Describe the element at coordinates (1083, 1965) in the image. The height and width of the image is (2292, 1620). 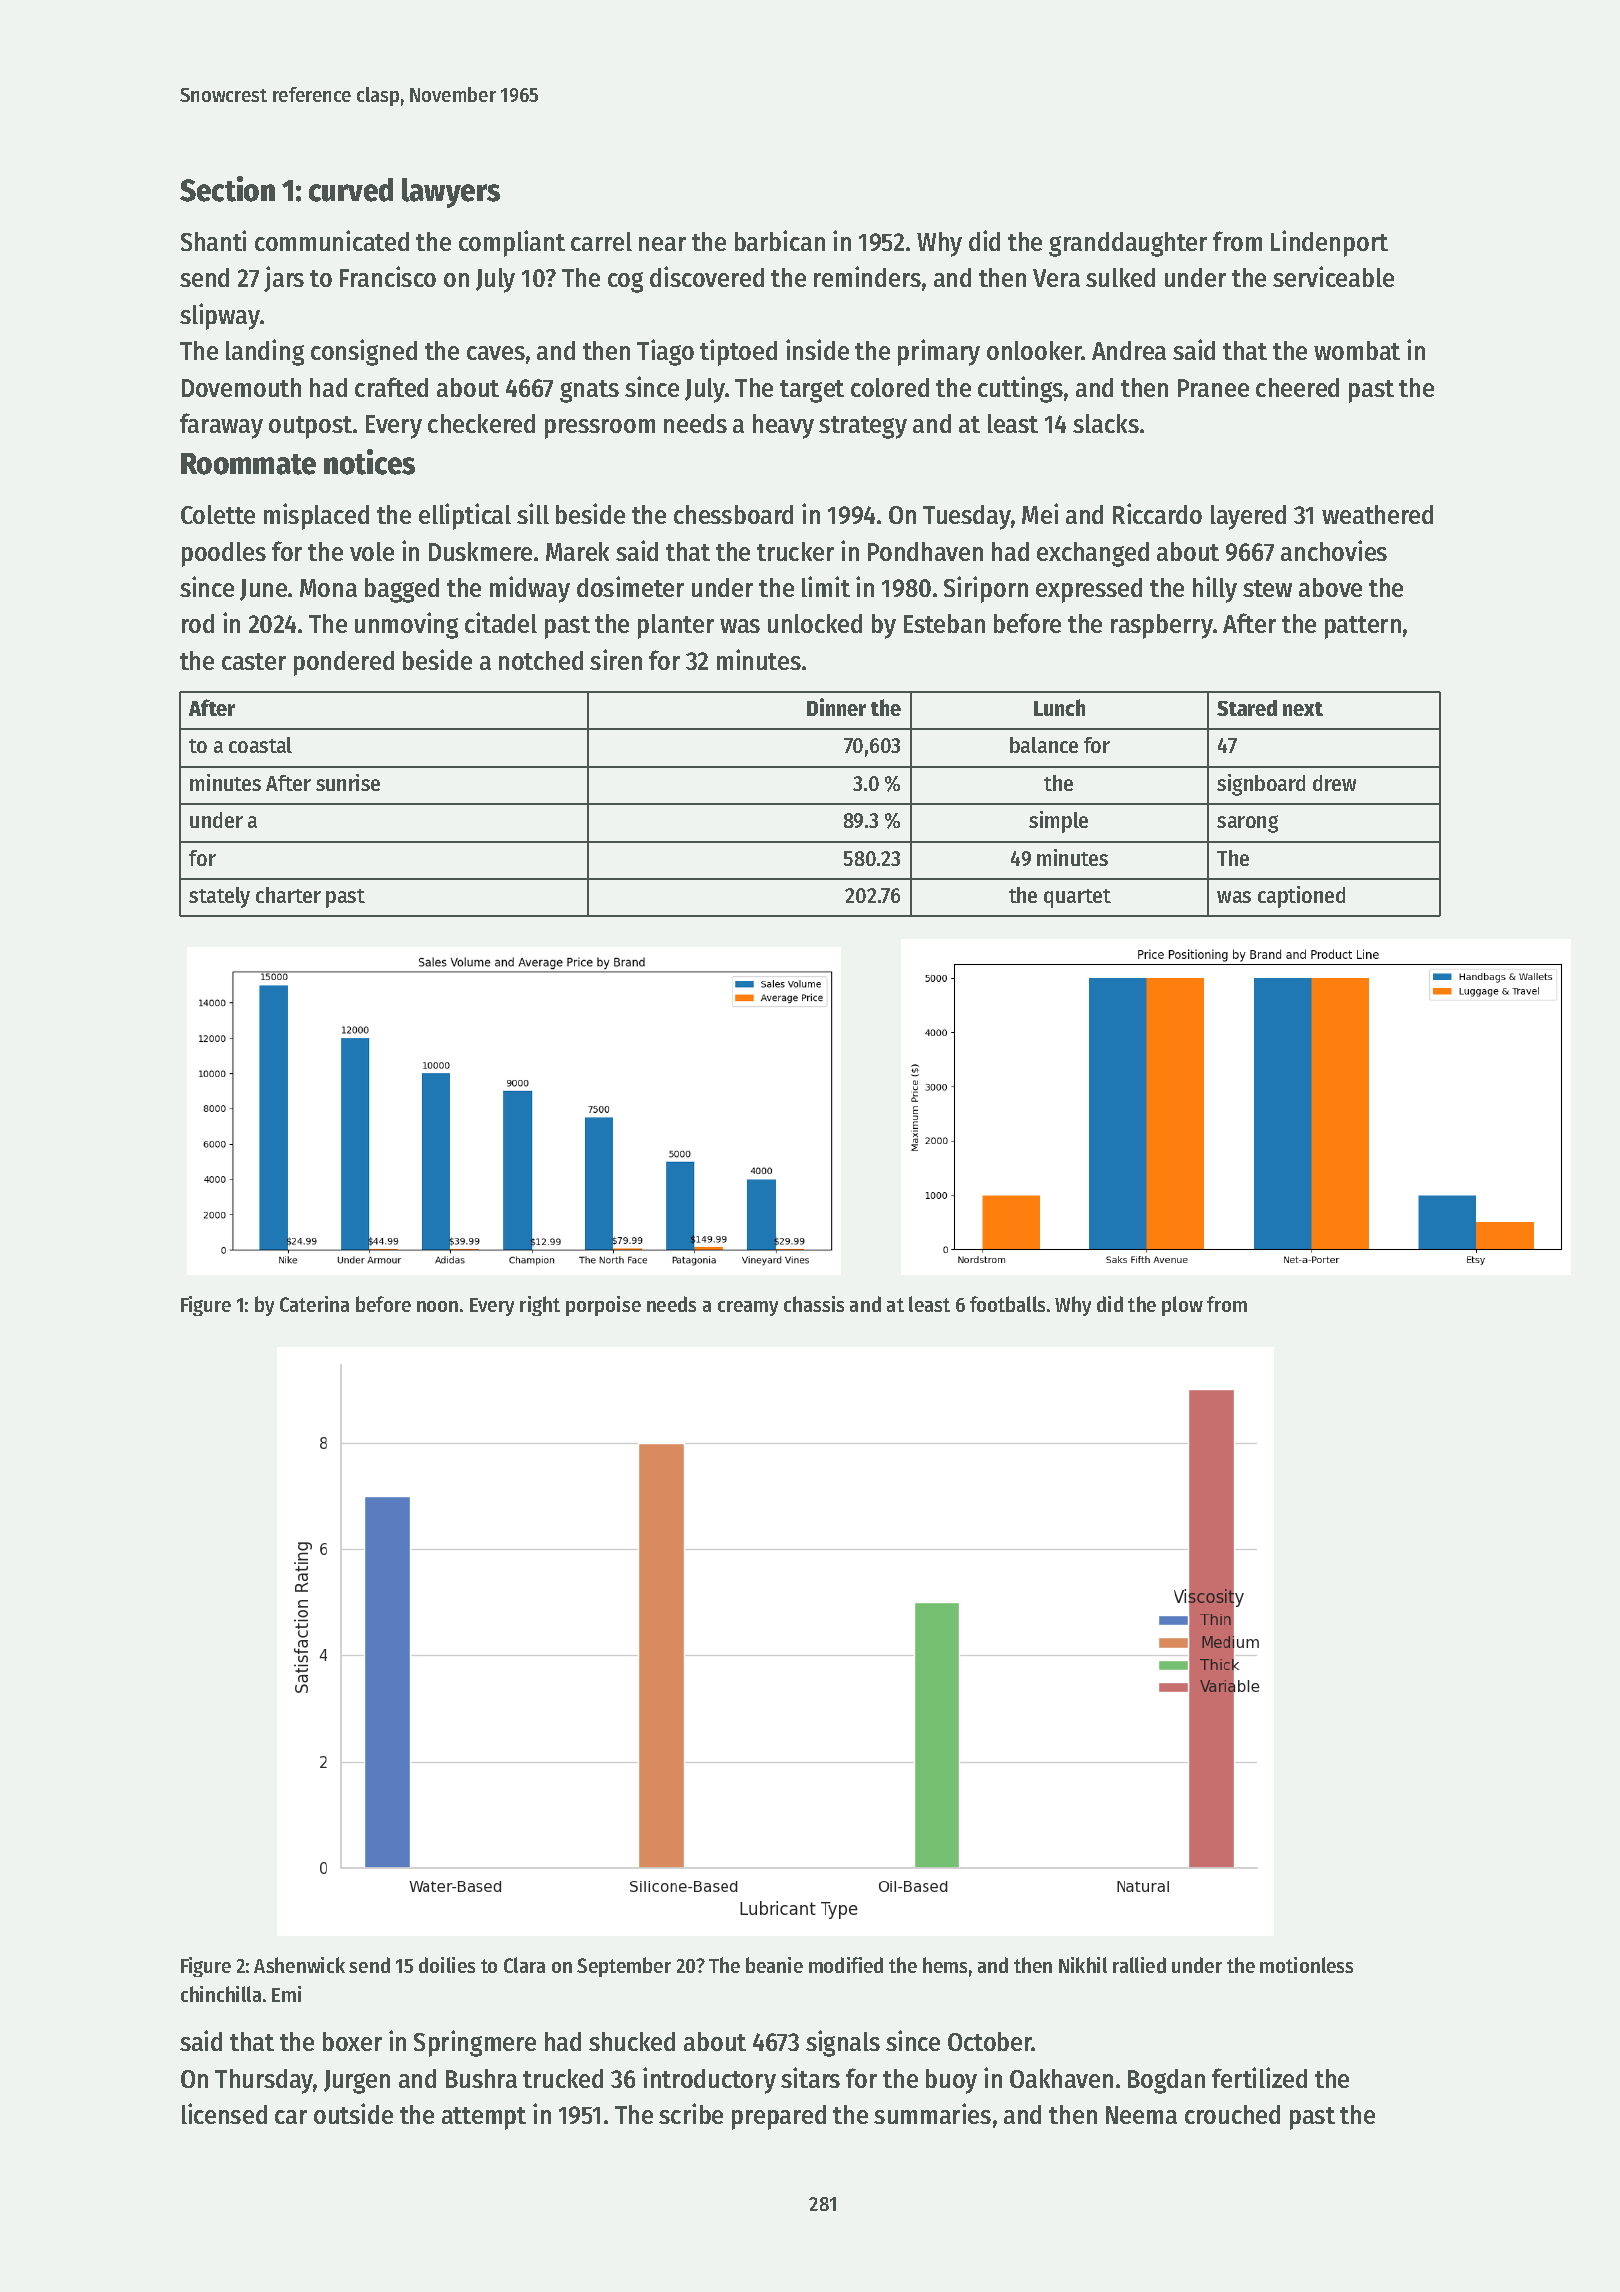
I see `Nikhil` at that location.
